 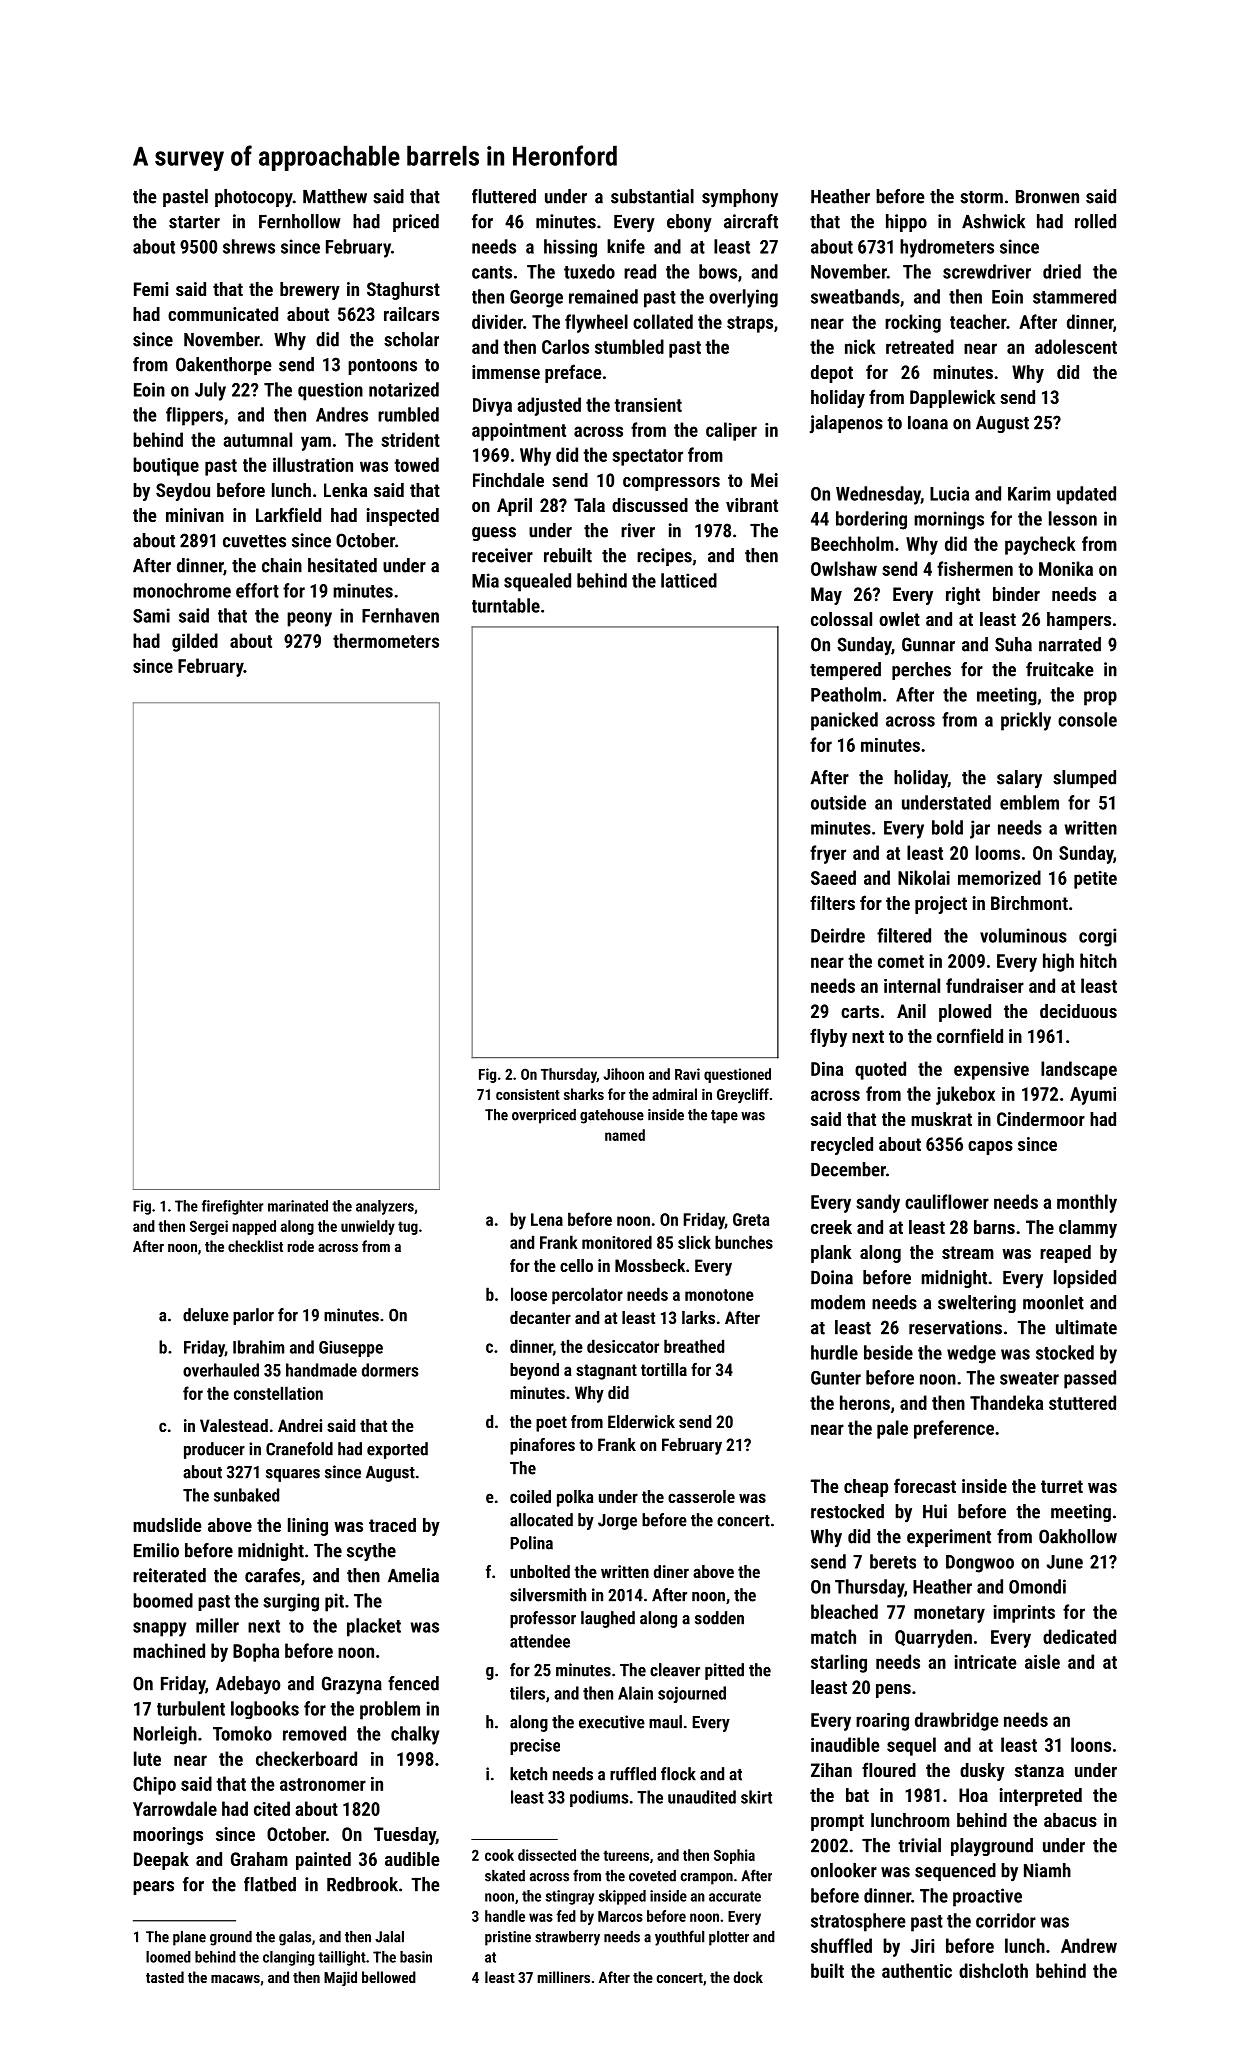 I want to click on dishcloth, so click(x=993, y=1970).
